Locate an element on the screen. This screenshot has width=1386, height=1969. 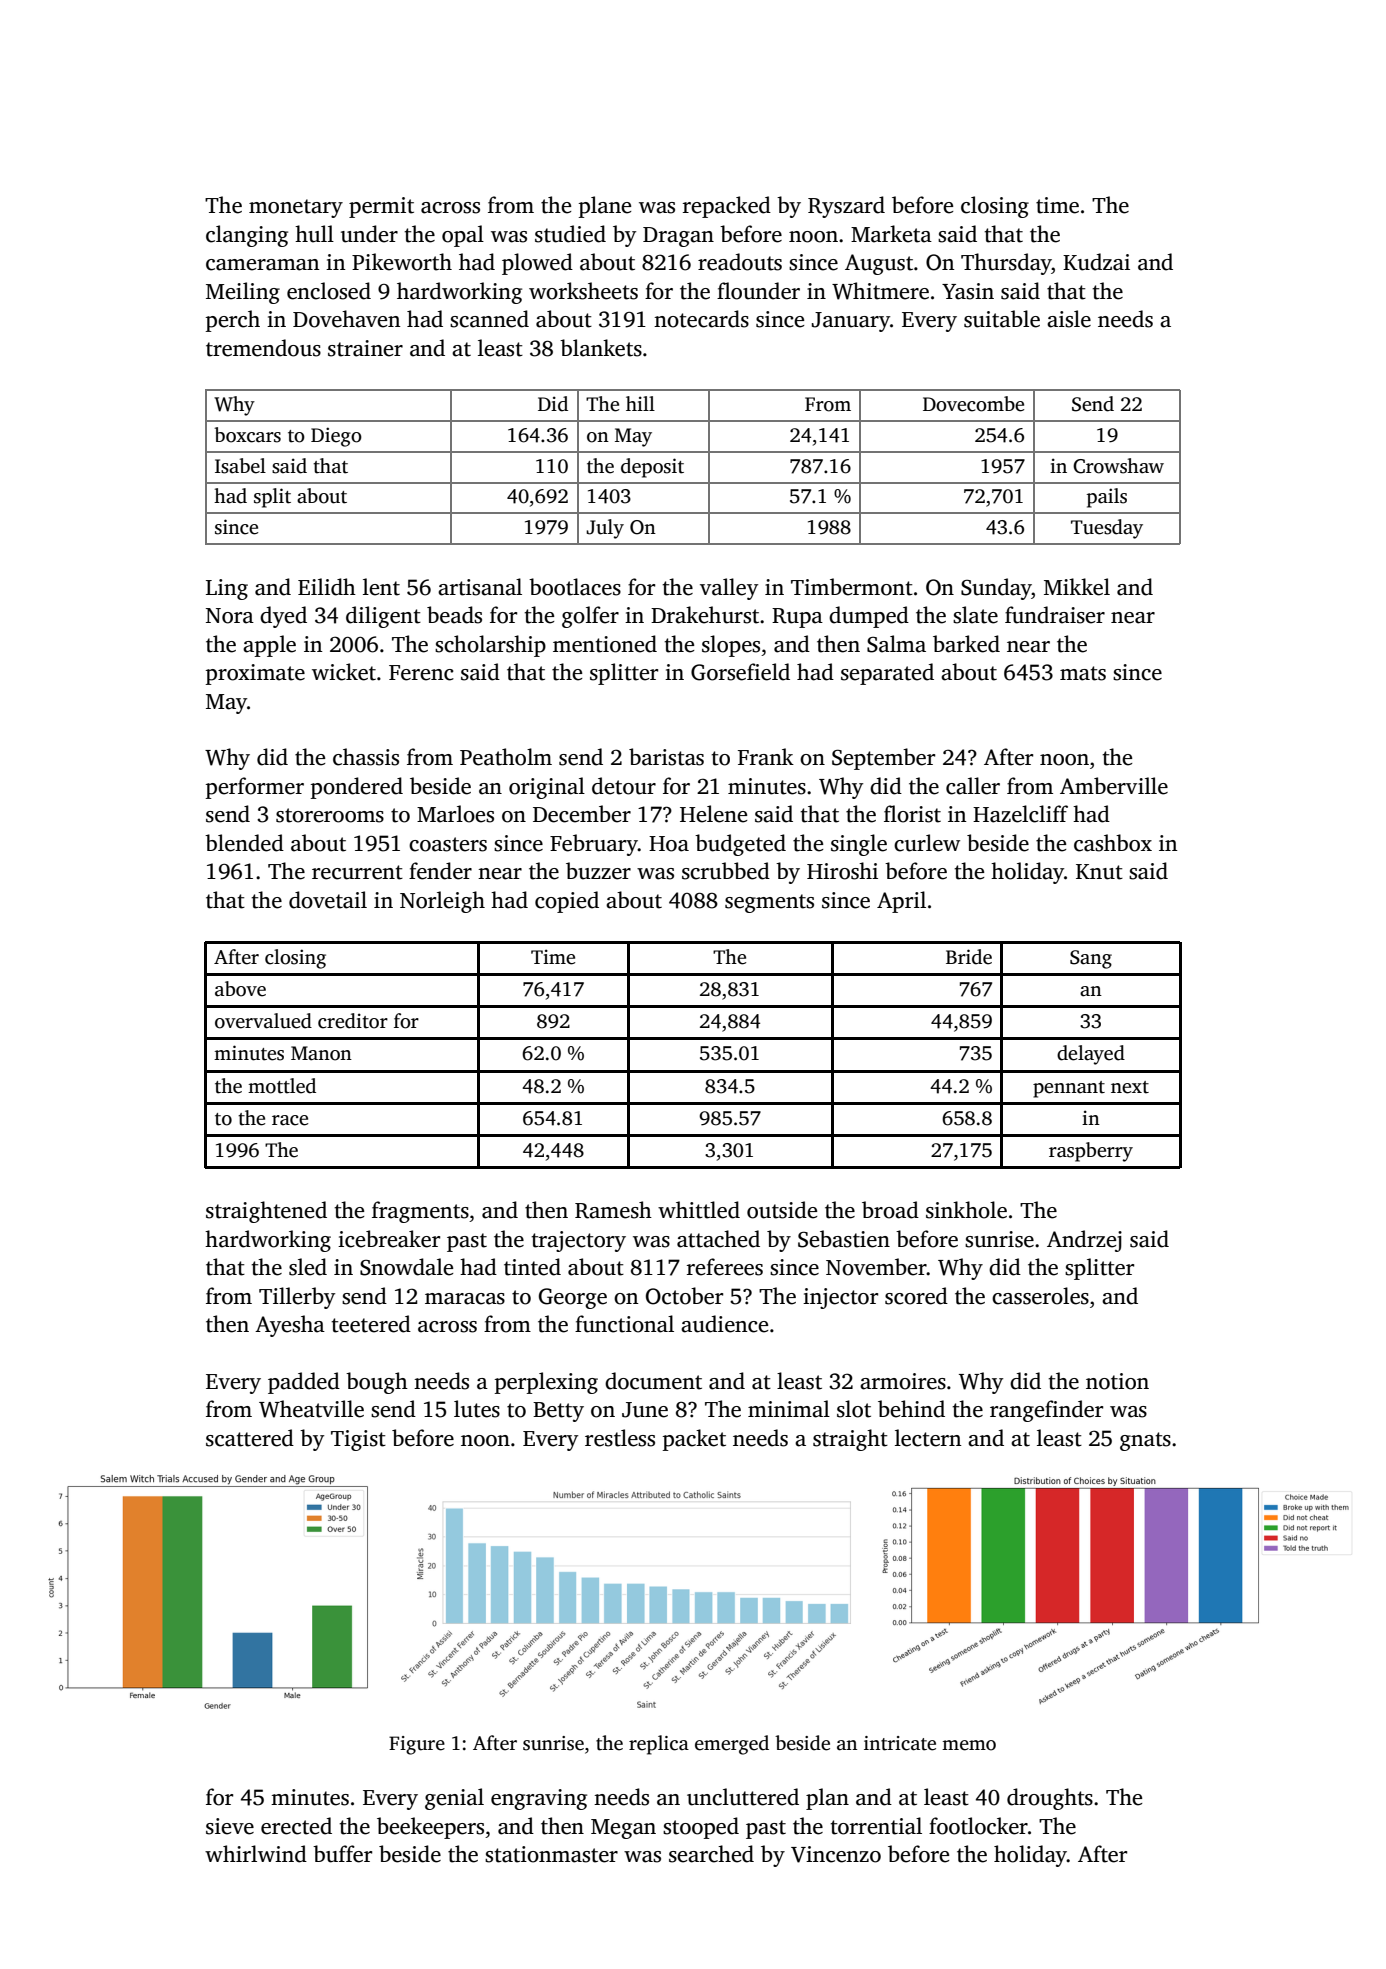
replica is located at coordinates (659, 1745).
